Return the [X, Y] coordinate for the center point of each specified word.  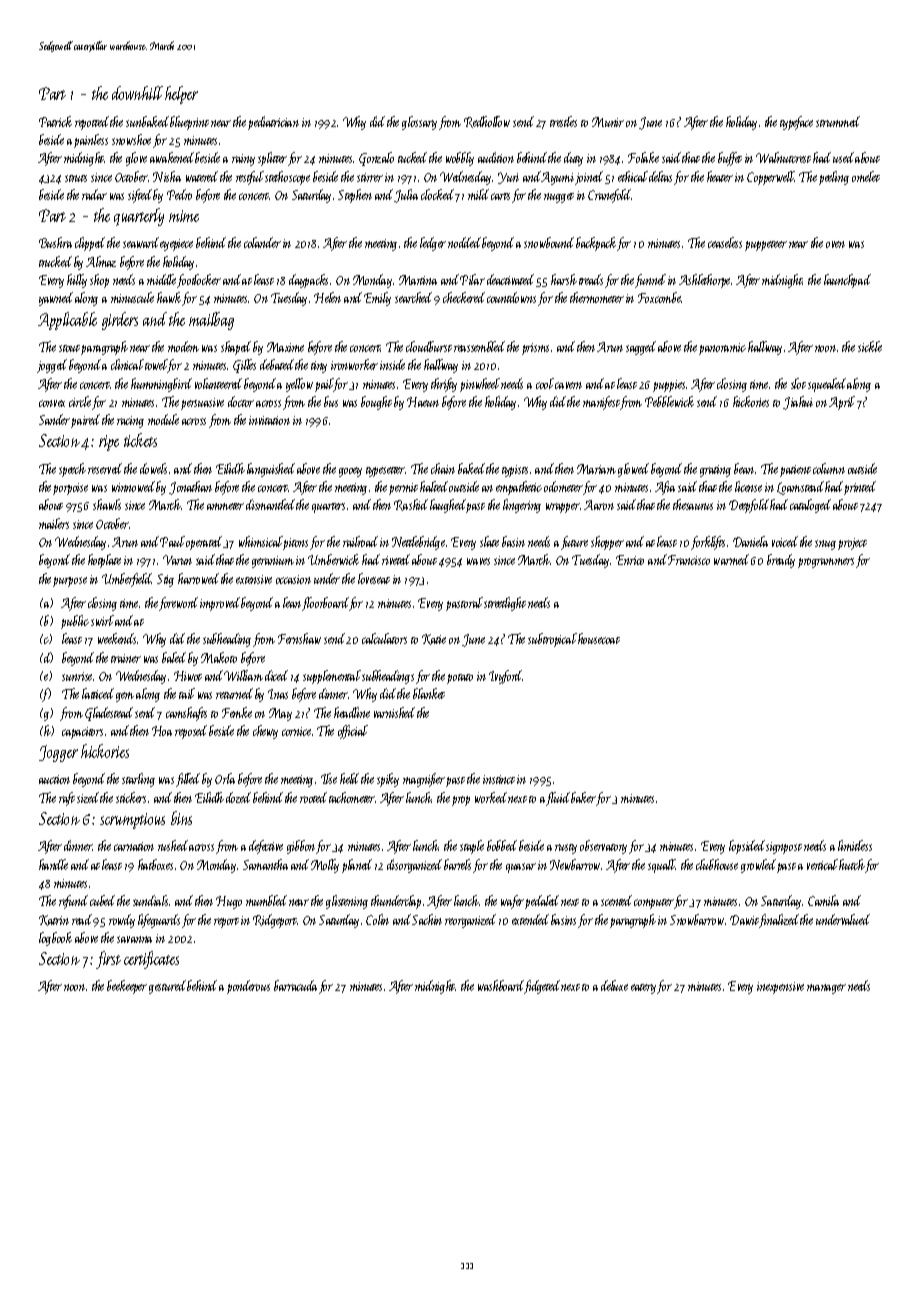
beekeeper [127, 987]
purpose [70, 582]
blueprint [189, 123]
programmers [826, 563]
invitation [269, 420]
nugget [559, 198]
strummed [838, 121]
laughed [448, 506]
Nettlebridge [418, 543]
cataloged [810, 506]
